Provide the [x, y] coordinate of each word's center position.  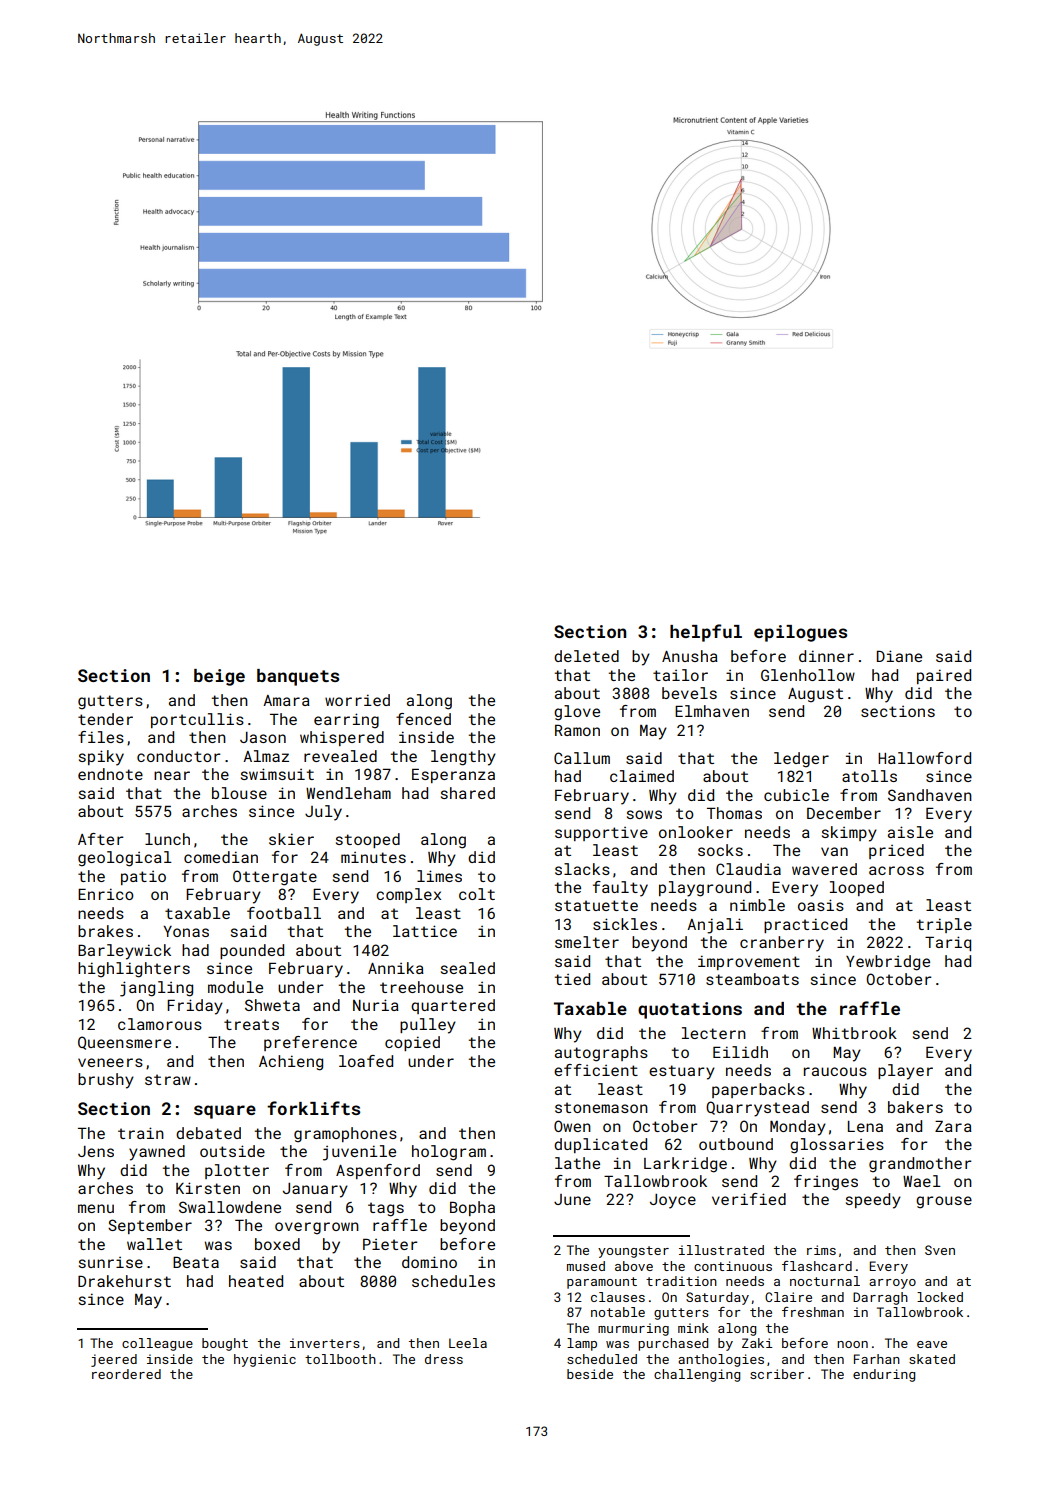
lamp [582, 1344]
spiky [101, 758]
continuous [733, 1266]
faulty [620, 889]
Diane [899, 656]
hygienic [265, 1360]
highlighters [134, 970]
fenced [423, 719]
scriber [777, 1374]
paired [944, 676]
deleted [586, 656]
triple [944, 925]
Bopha [472, 1208]
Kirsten [208, 1188]
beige [219, 677]
